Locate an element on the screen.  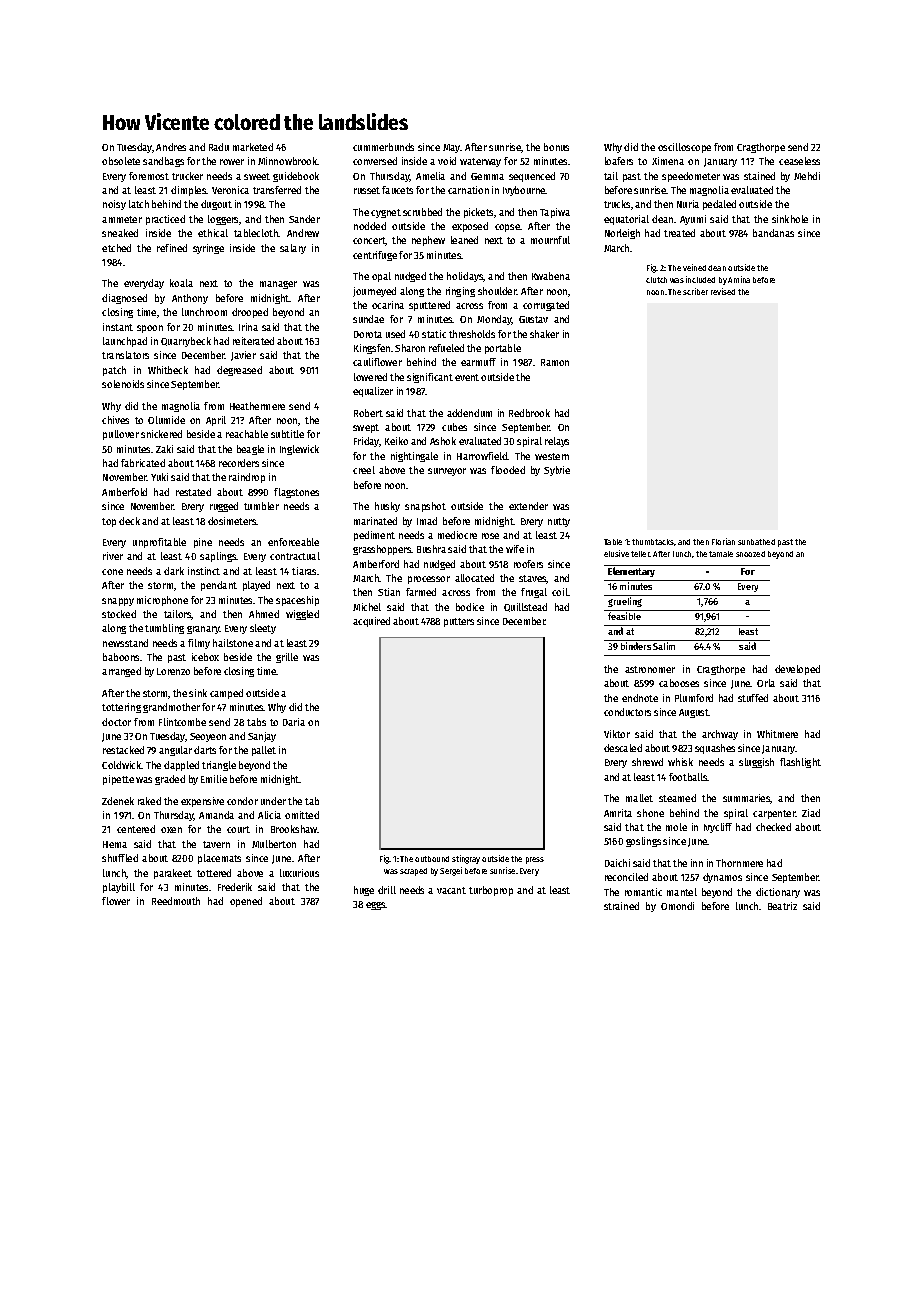
marketed is located at coordinates (253, 147).
